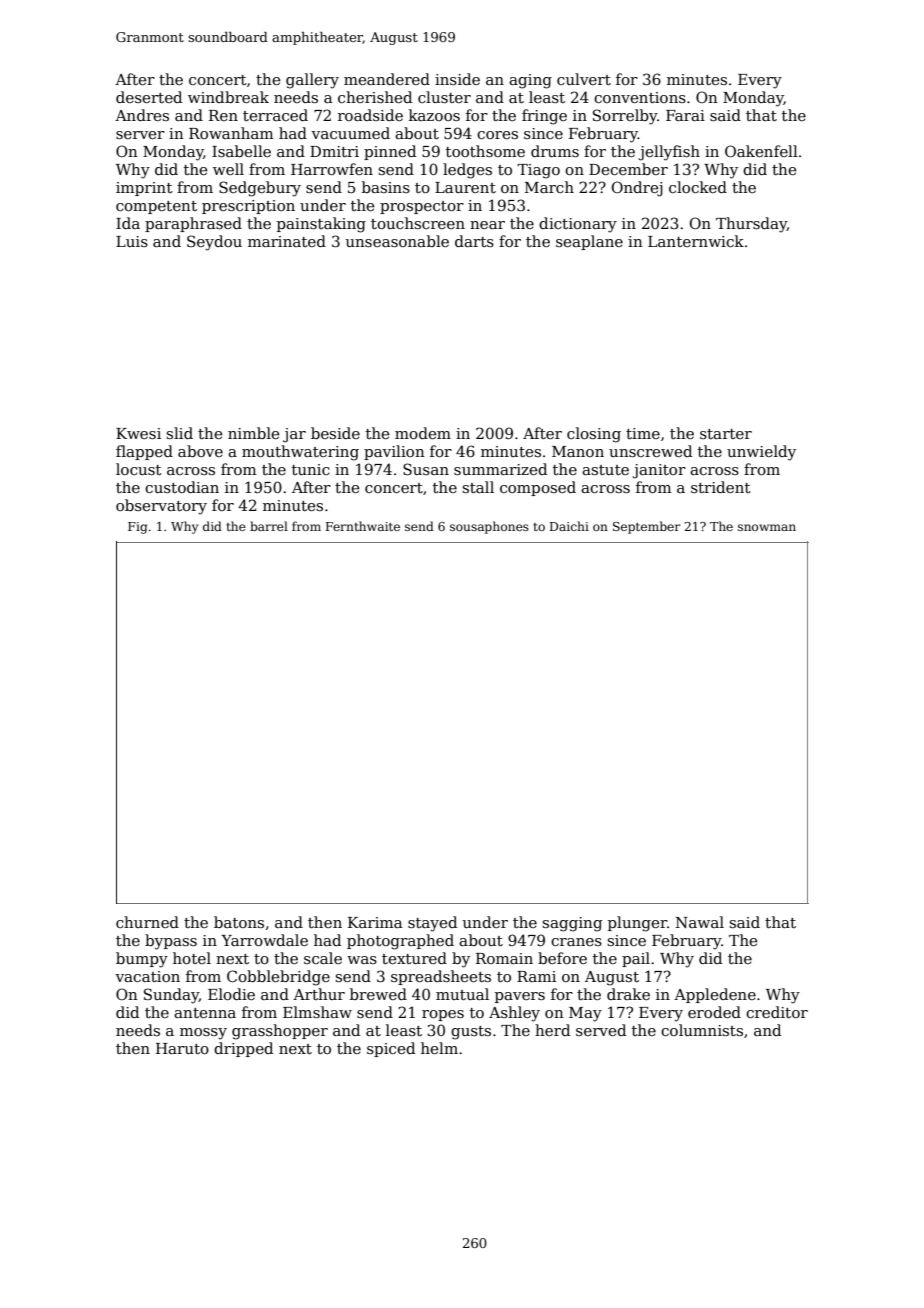 The image size is (924, 1308). What do you see at coordinates (312, 81) in the image?
I see `gallery` at bounding box center [312, 81].
